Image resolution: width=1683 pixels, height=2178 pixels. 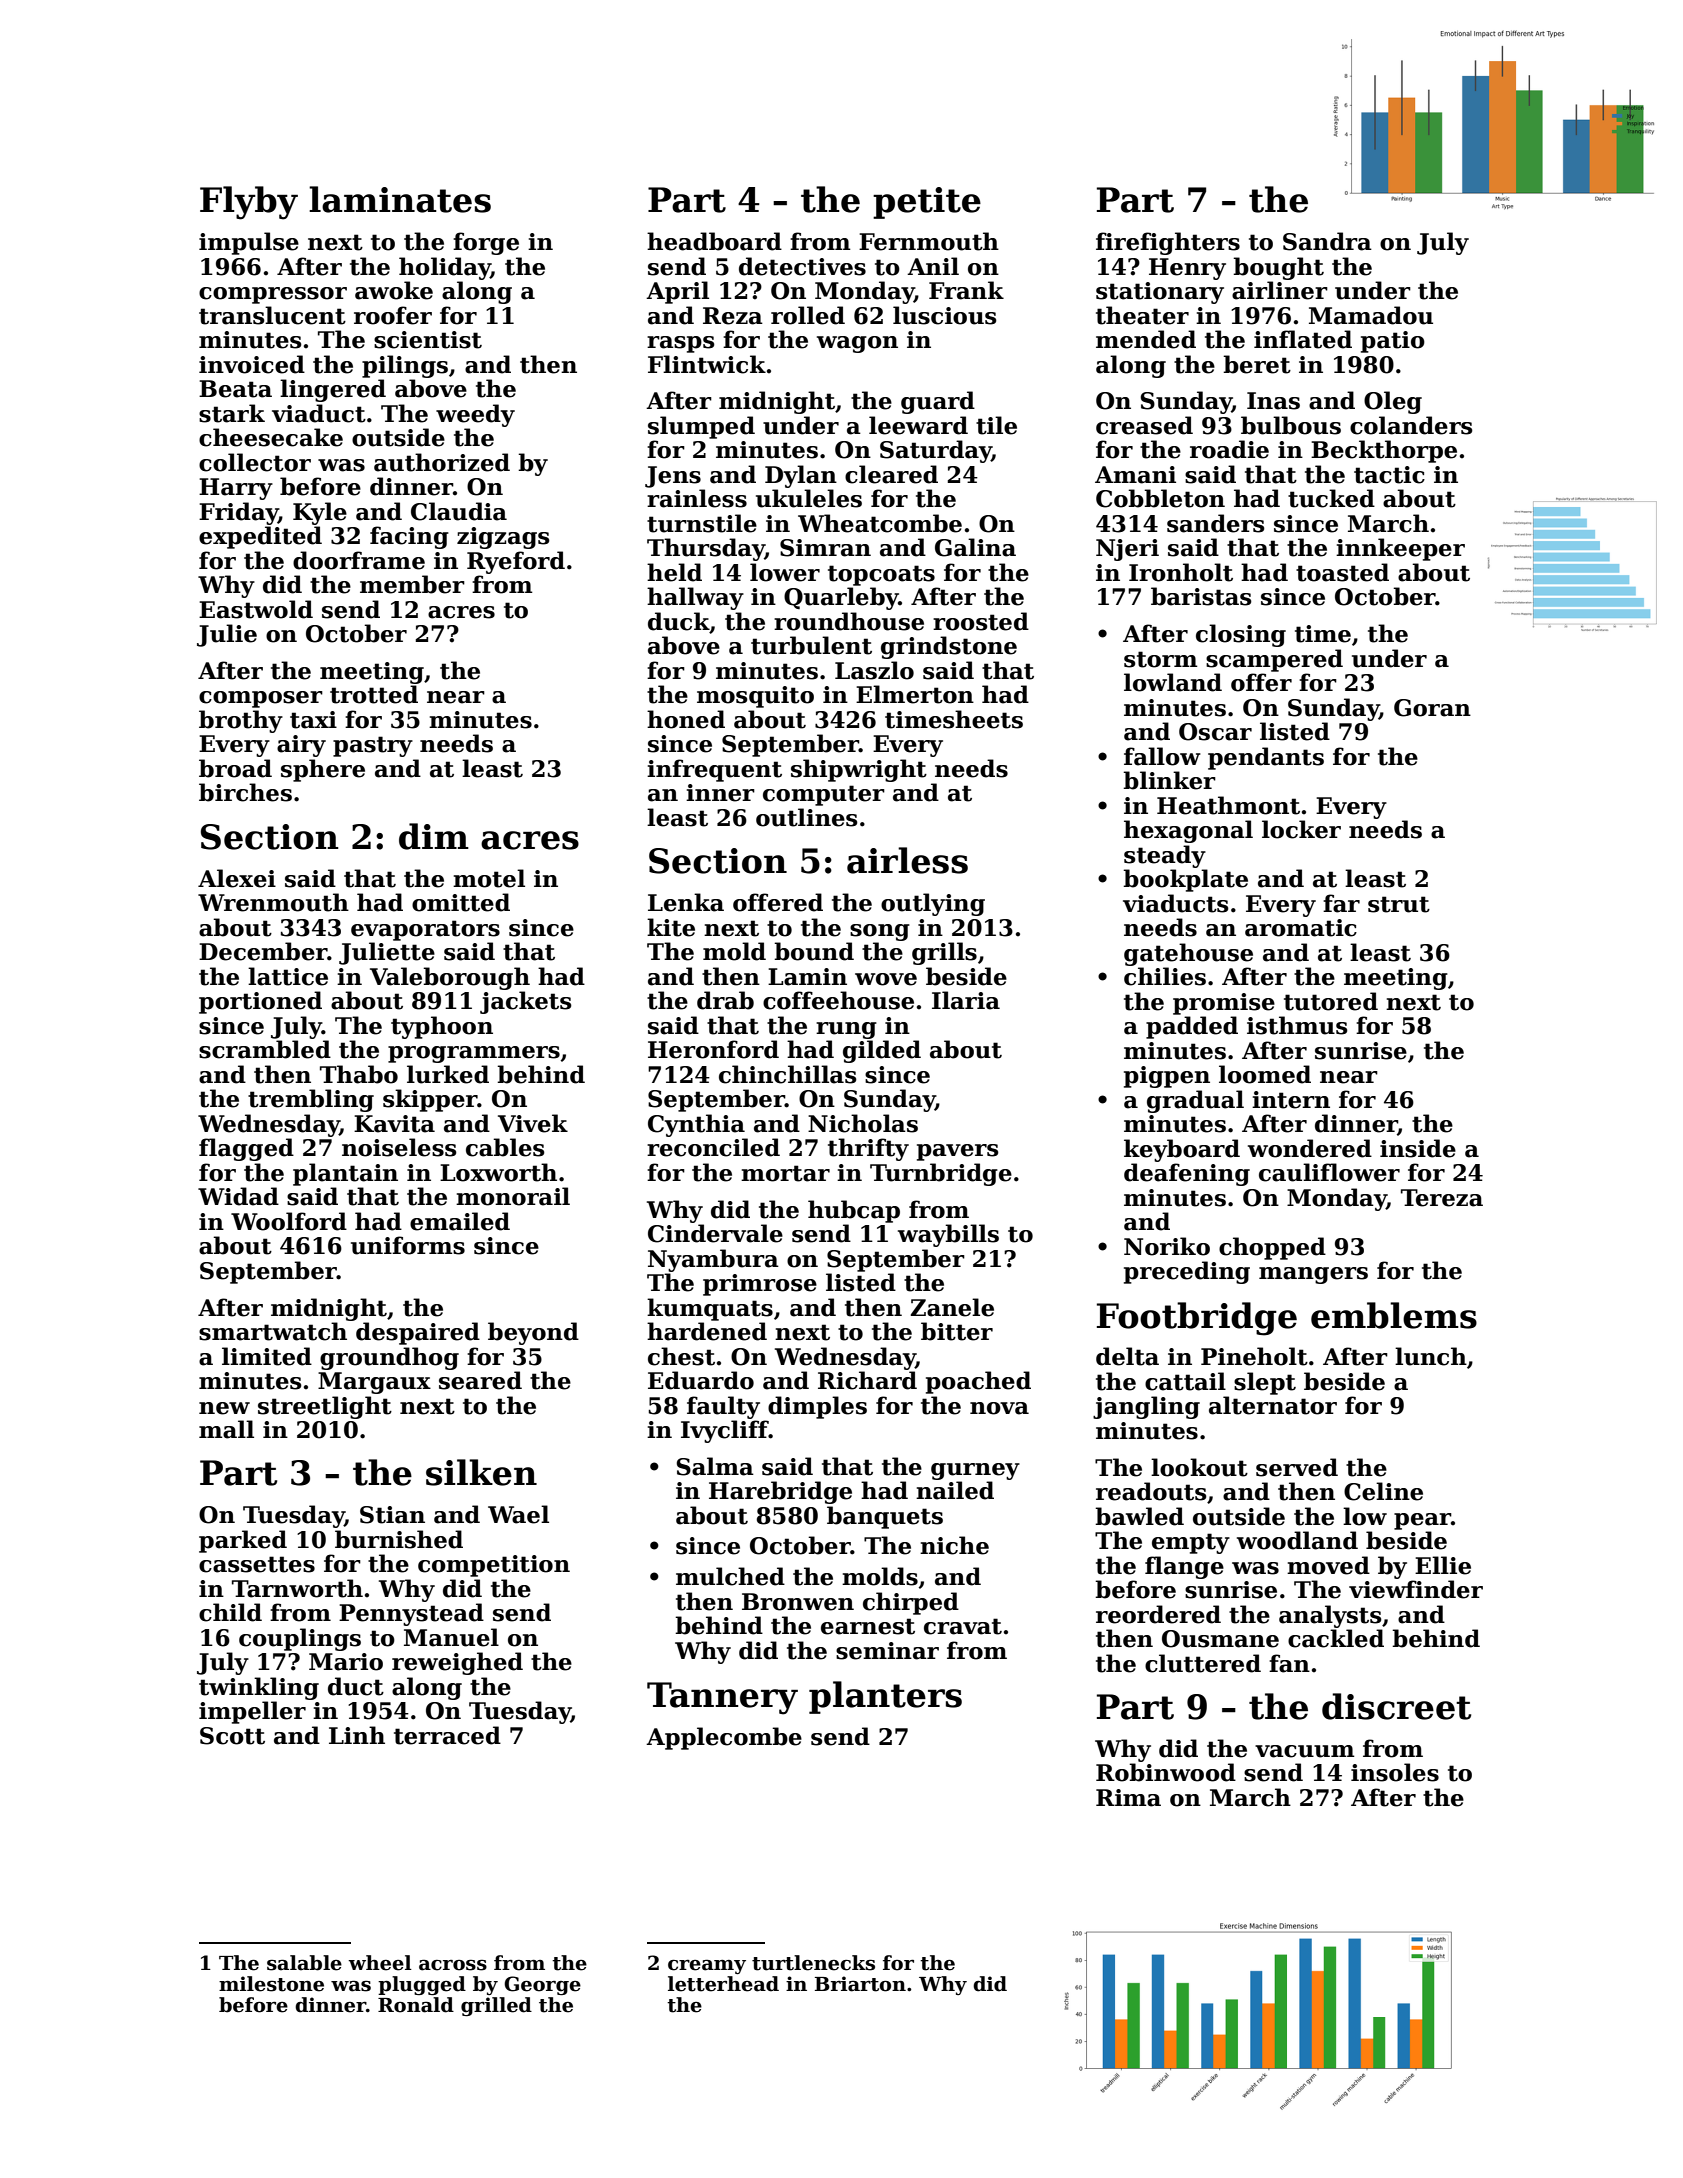 I want to click on letterhead, so click(x=723, y=1984).
